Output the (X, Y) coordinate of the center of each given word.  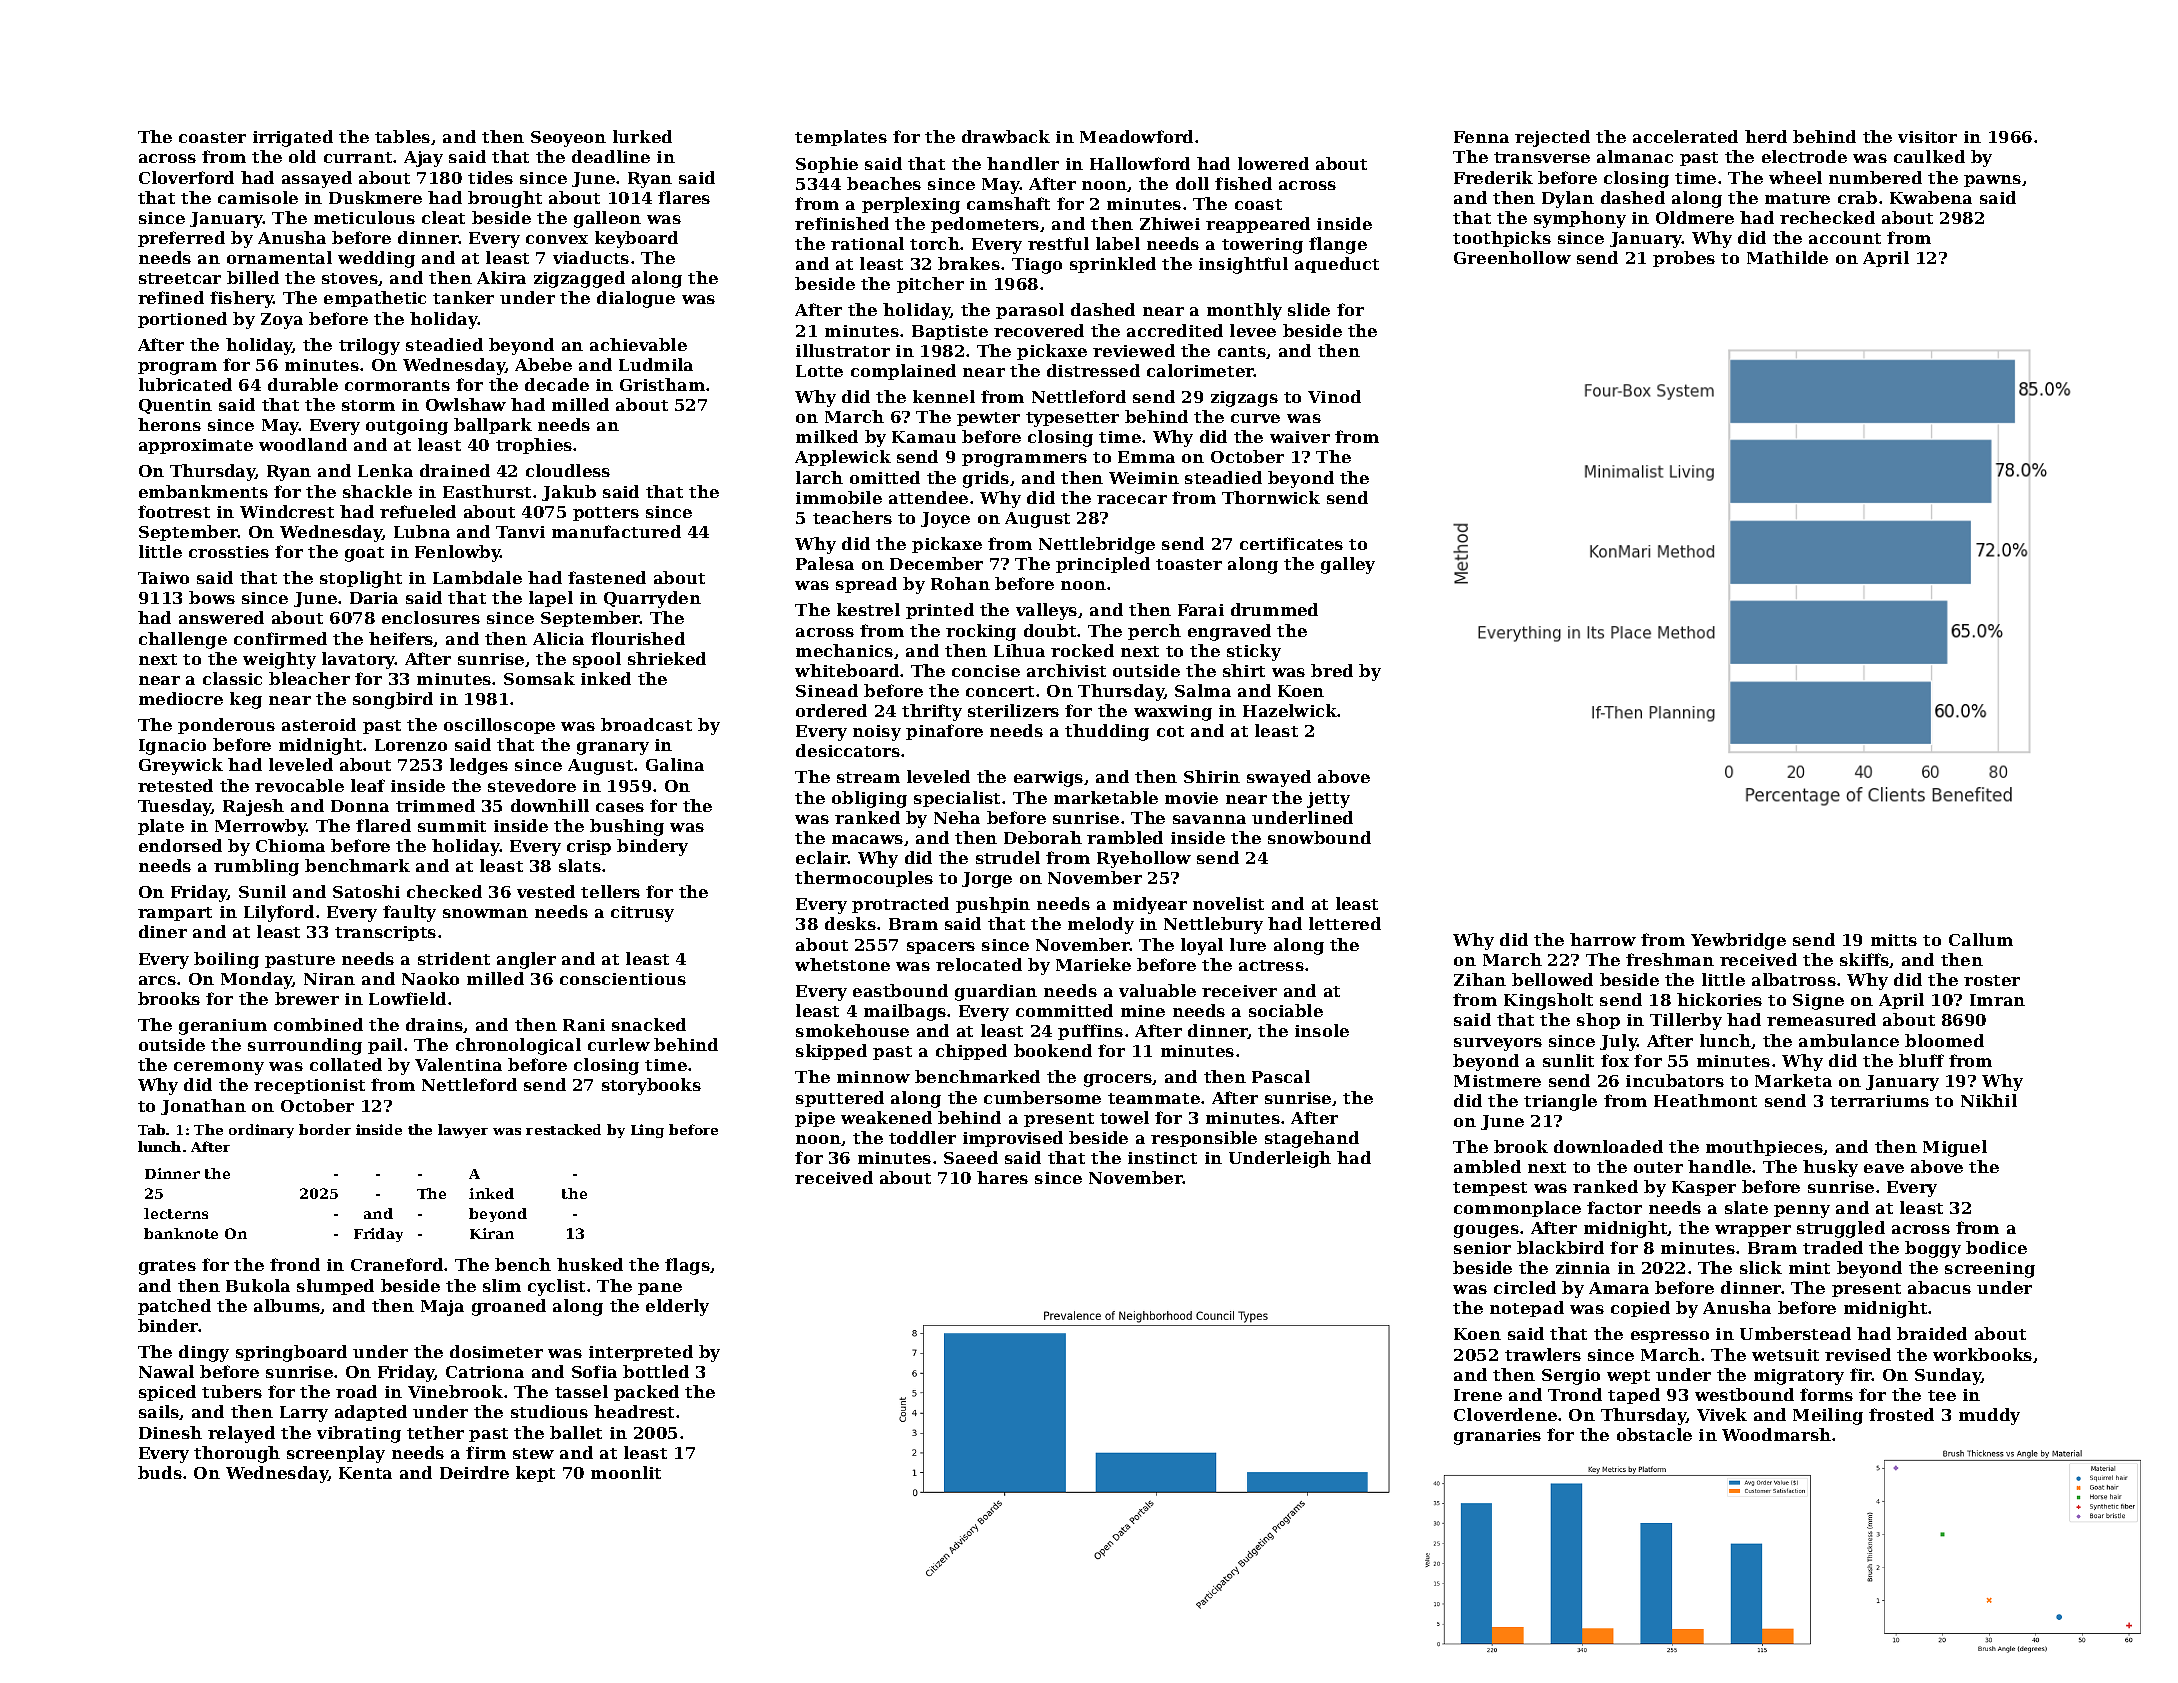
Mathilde (1787, 257)
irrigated (293, 138)
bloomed (1944, 1040)
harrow (1603, 939)
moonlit (626, 1472)
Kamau (924, 437)
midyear (1150, 905)
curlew (619, 1044)
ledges (479, 766)
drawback (1006, 136)
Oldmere (1695, 217)
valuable (1157, 990)
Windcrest (287, 511)
